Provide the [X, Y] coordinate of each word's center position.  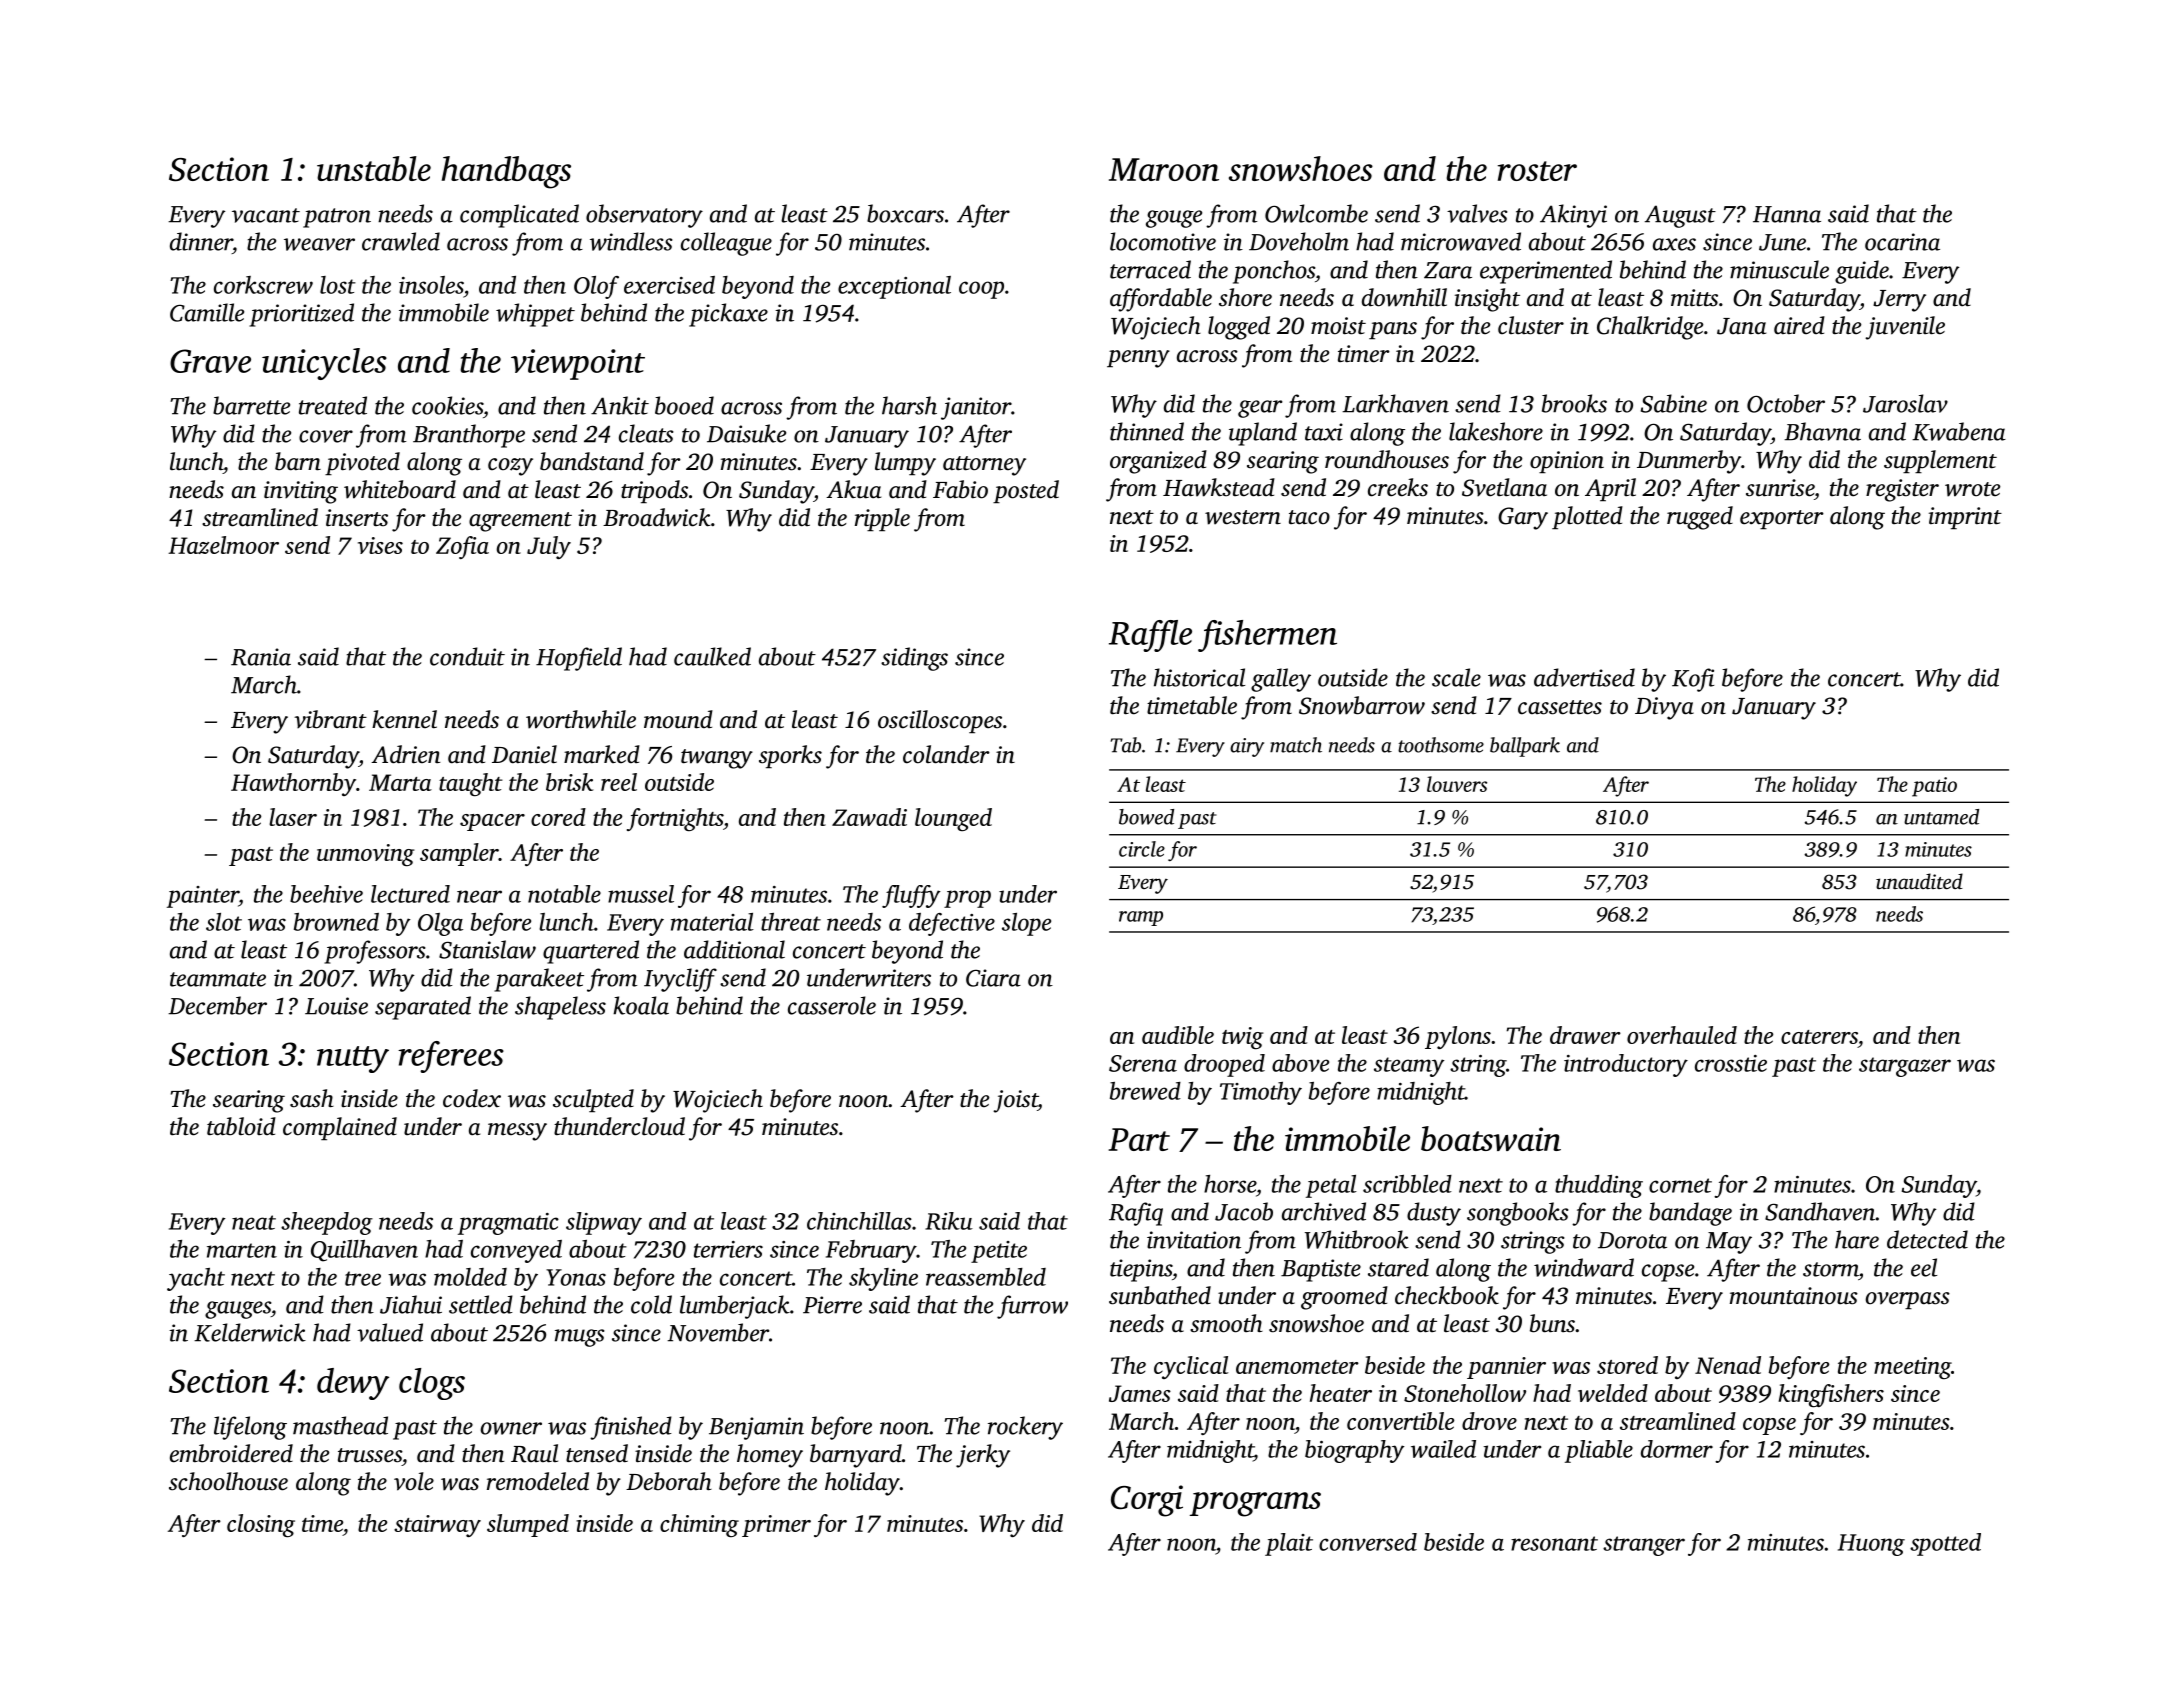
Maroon [1164, 169]
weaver [319, 244]
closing [261, 1525]
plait [1289, 1544]
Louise [336, 1006]
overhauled [1682, 1035]
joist [1015, 1101]
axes [1674, 244]
